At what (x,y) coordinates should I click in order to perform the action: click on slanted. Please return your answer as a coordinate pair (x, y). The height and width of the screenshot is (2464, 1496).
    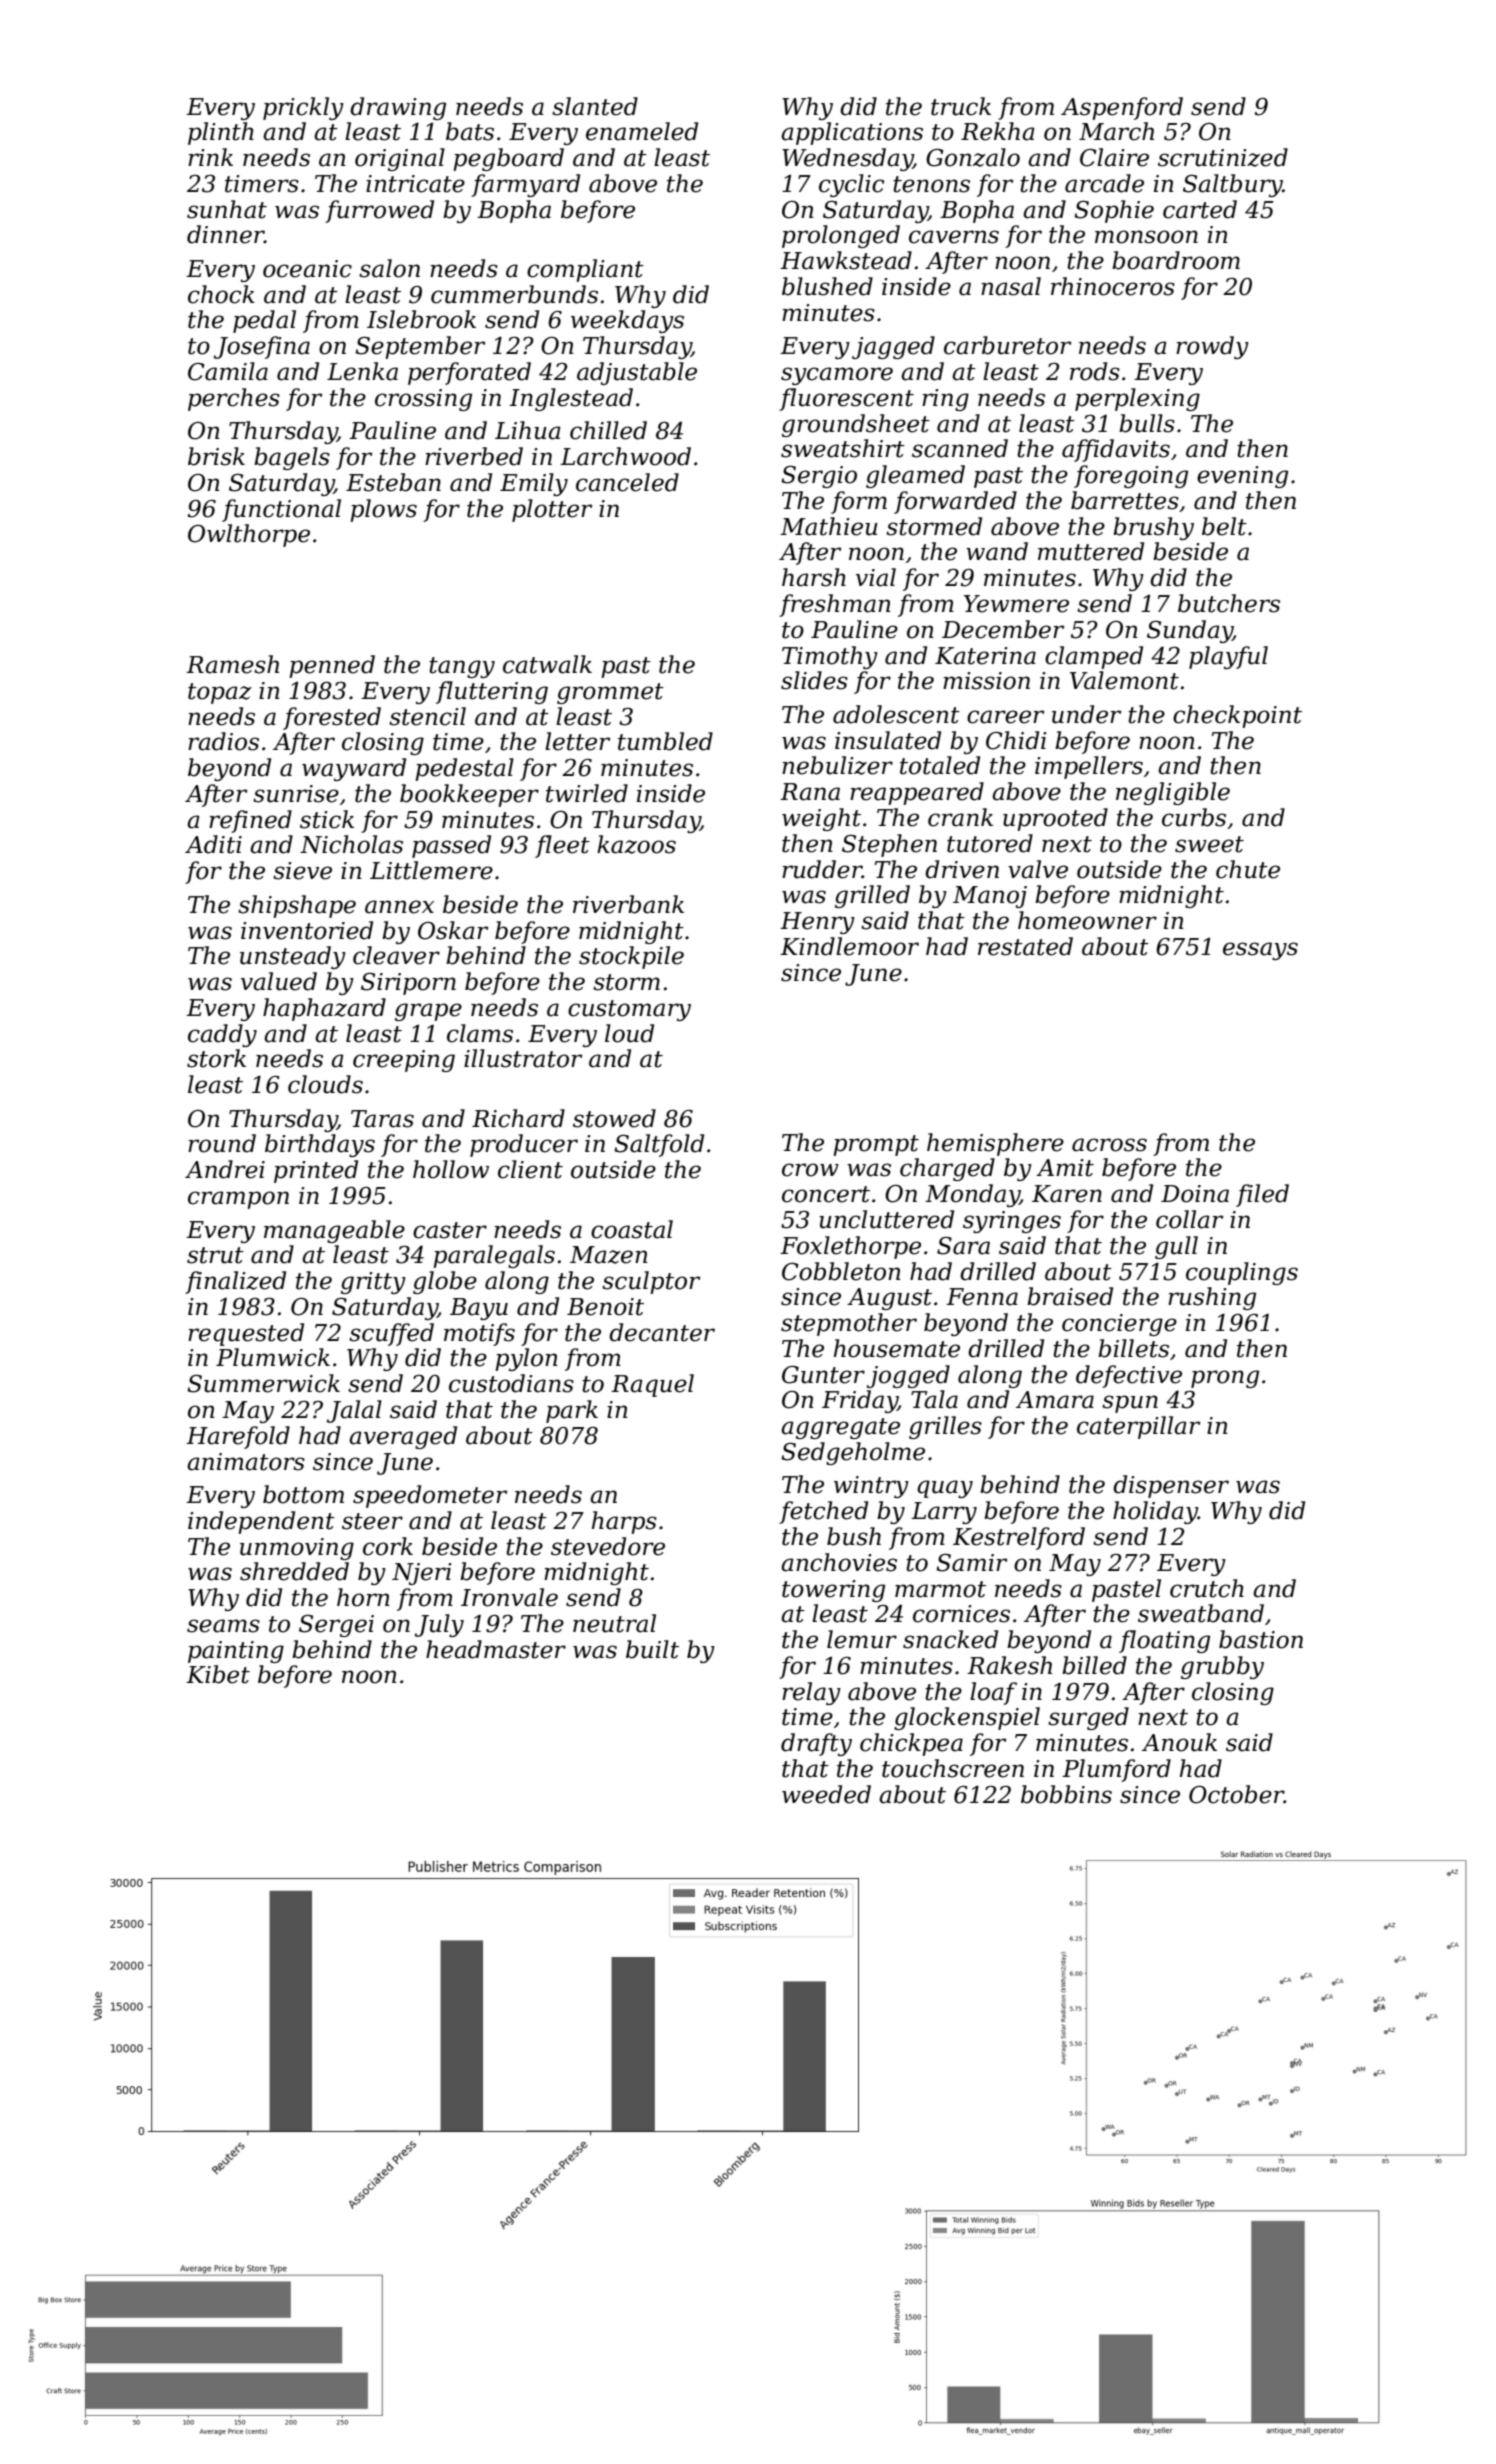
    Looking at the image, I should click on (595, 106).
